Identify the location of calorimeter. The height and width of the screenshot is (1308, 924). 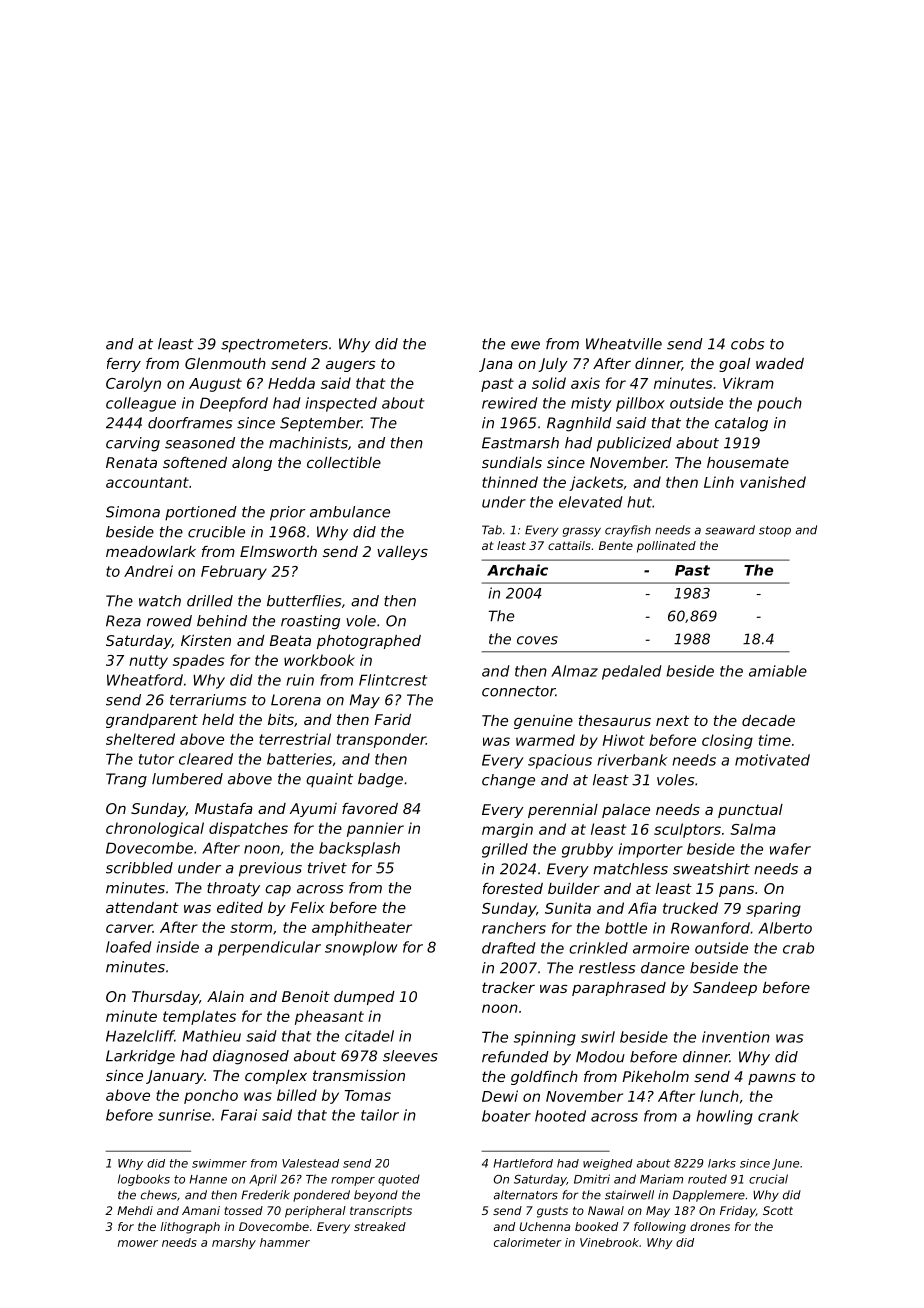
(528, 1242).
